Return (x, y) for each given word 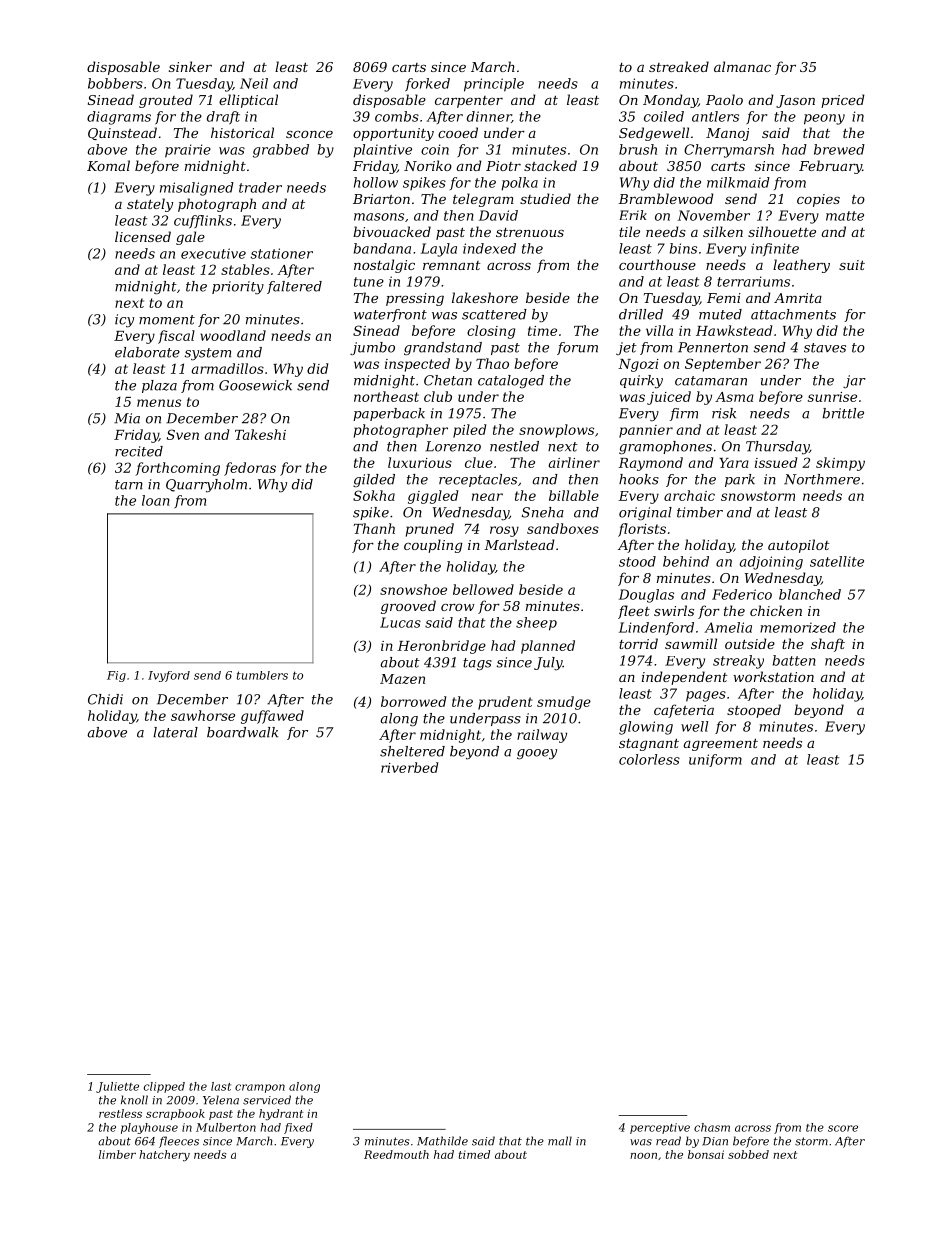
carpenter (469, 102)
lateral (175, 732)
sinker (190, 66)
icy (124, 321)
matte (845, 216)
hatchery (164, 1155)
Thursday (777, 448)
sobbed (748, 1154)
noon (643, 1156)
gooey (537, 754)
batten (794, 660)
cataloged (511, 381)
